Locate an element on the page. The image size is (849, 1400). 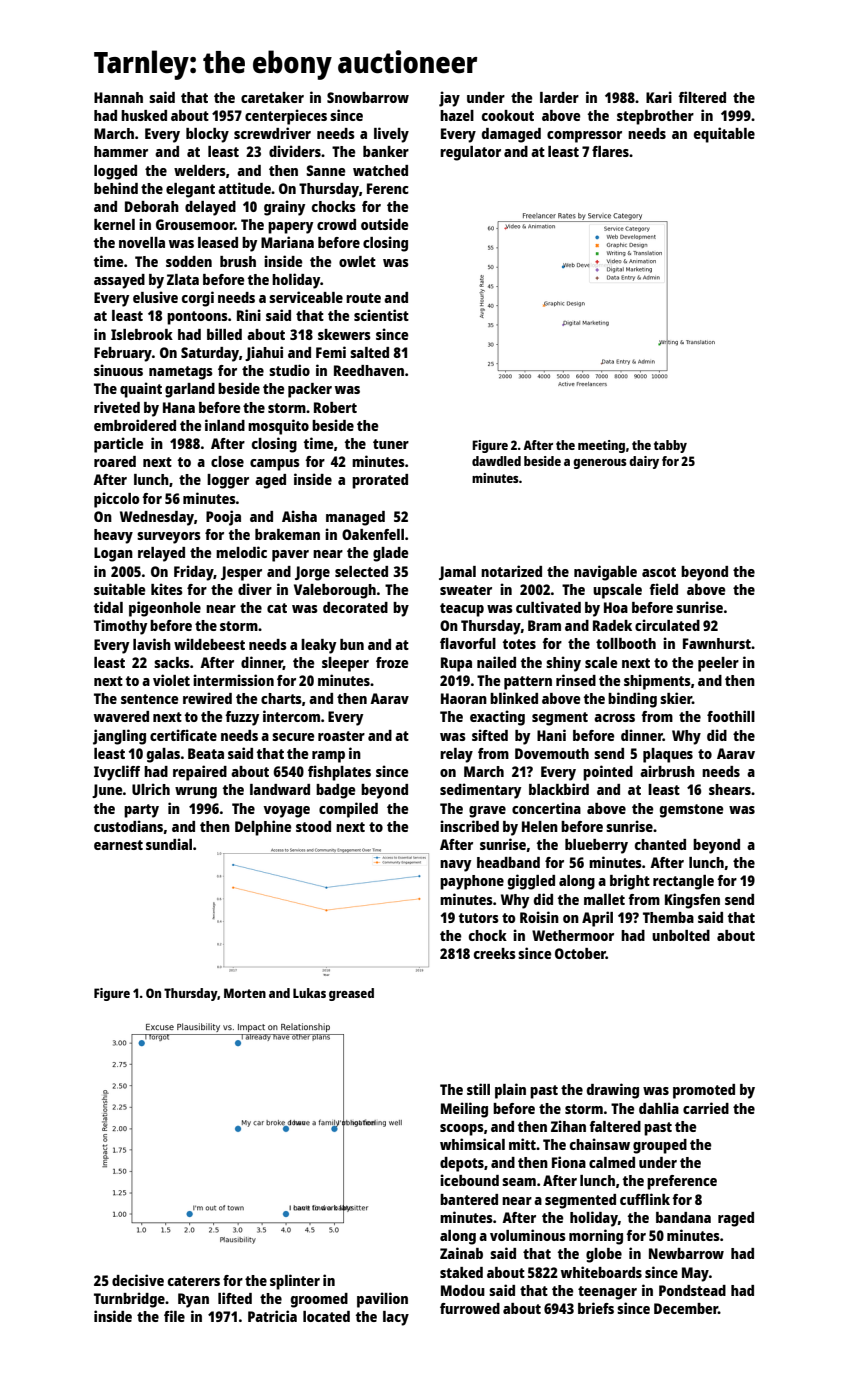
mosquito is located at coordinates (278, 427).
